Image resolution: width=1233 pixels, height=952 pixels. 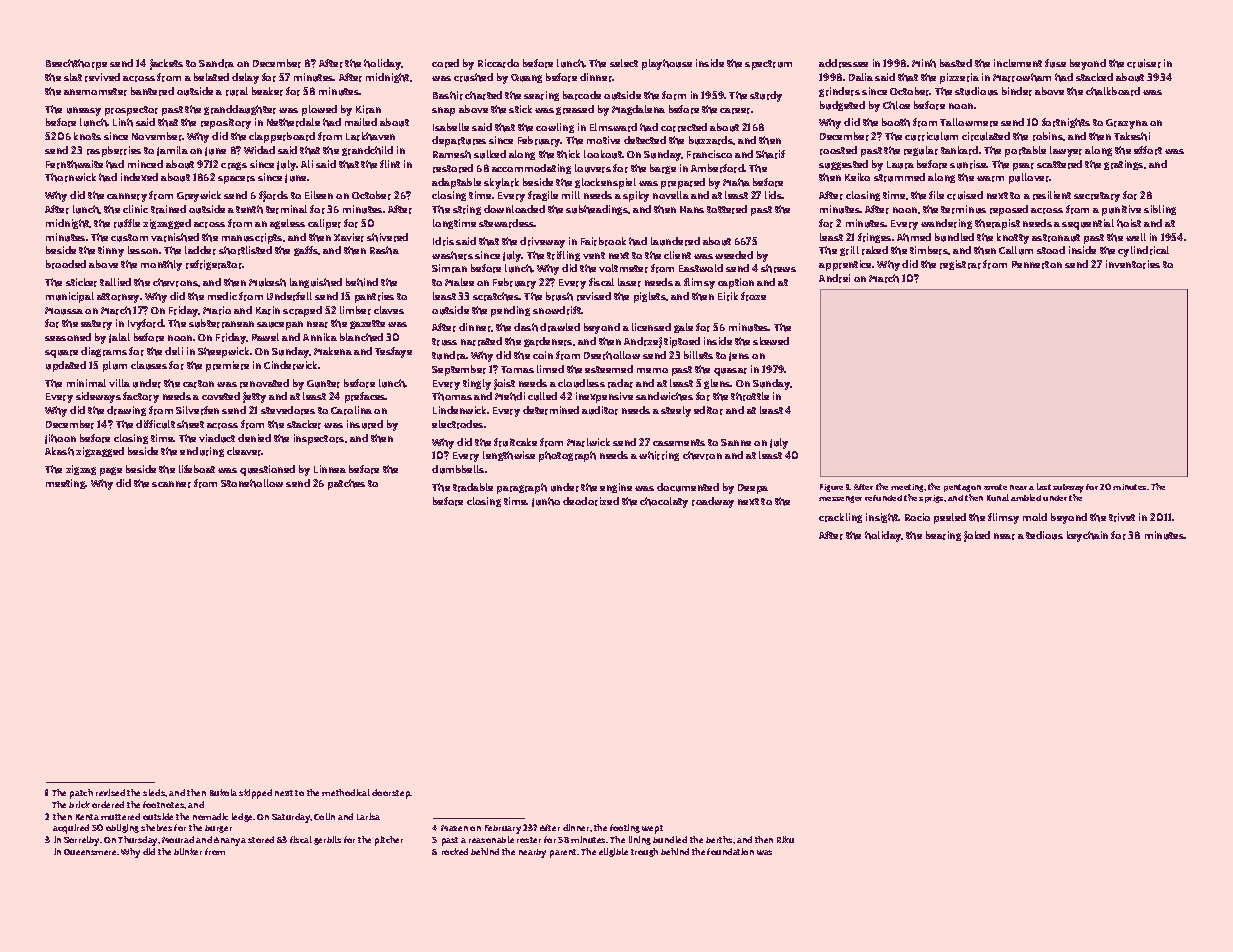 I want to click on cored, so click(x=445, y=63).
